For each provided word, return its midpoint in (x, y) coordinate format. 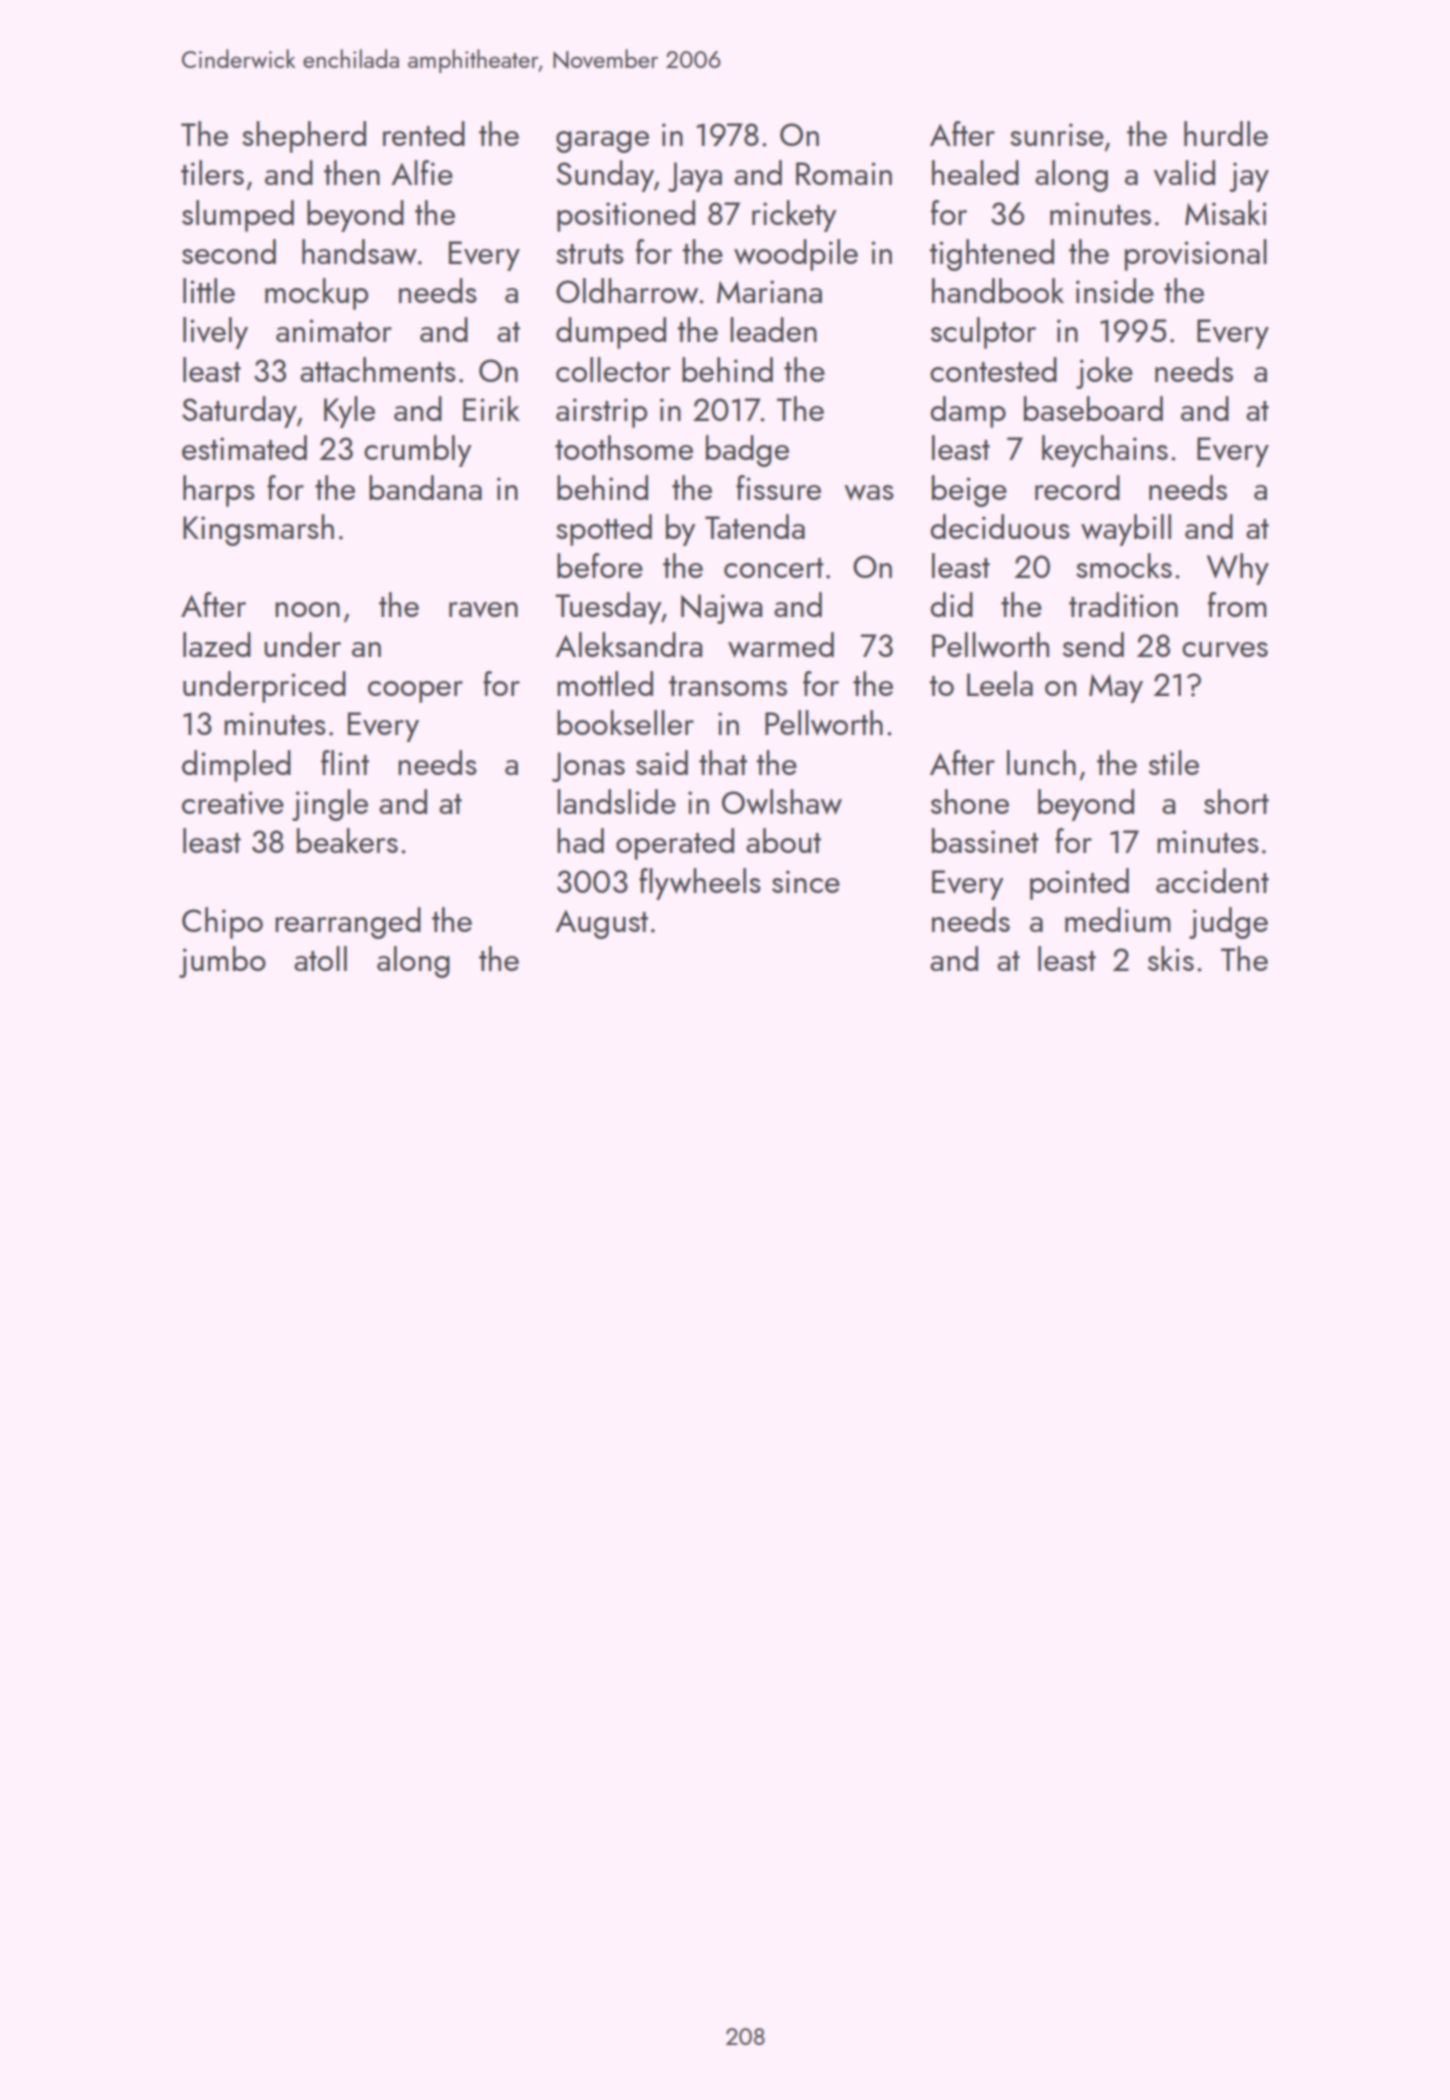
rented (424, 133)
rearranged (348, 923)
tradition (1123, 604)
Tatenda (755, 526)
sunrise (1057, 134)
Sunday (605, 176)
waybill (1126, 530)
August (601, 924)
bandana (425, 487)
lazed (217, 644)
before (600, 565)
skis (1171, 958)
